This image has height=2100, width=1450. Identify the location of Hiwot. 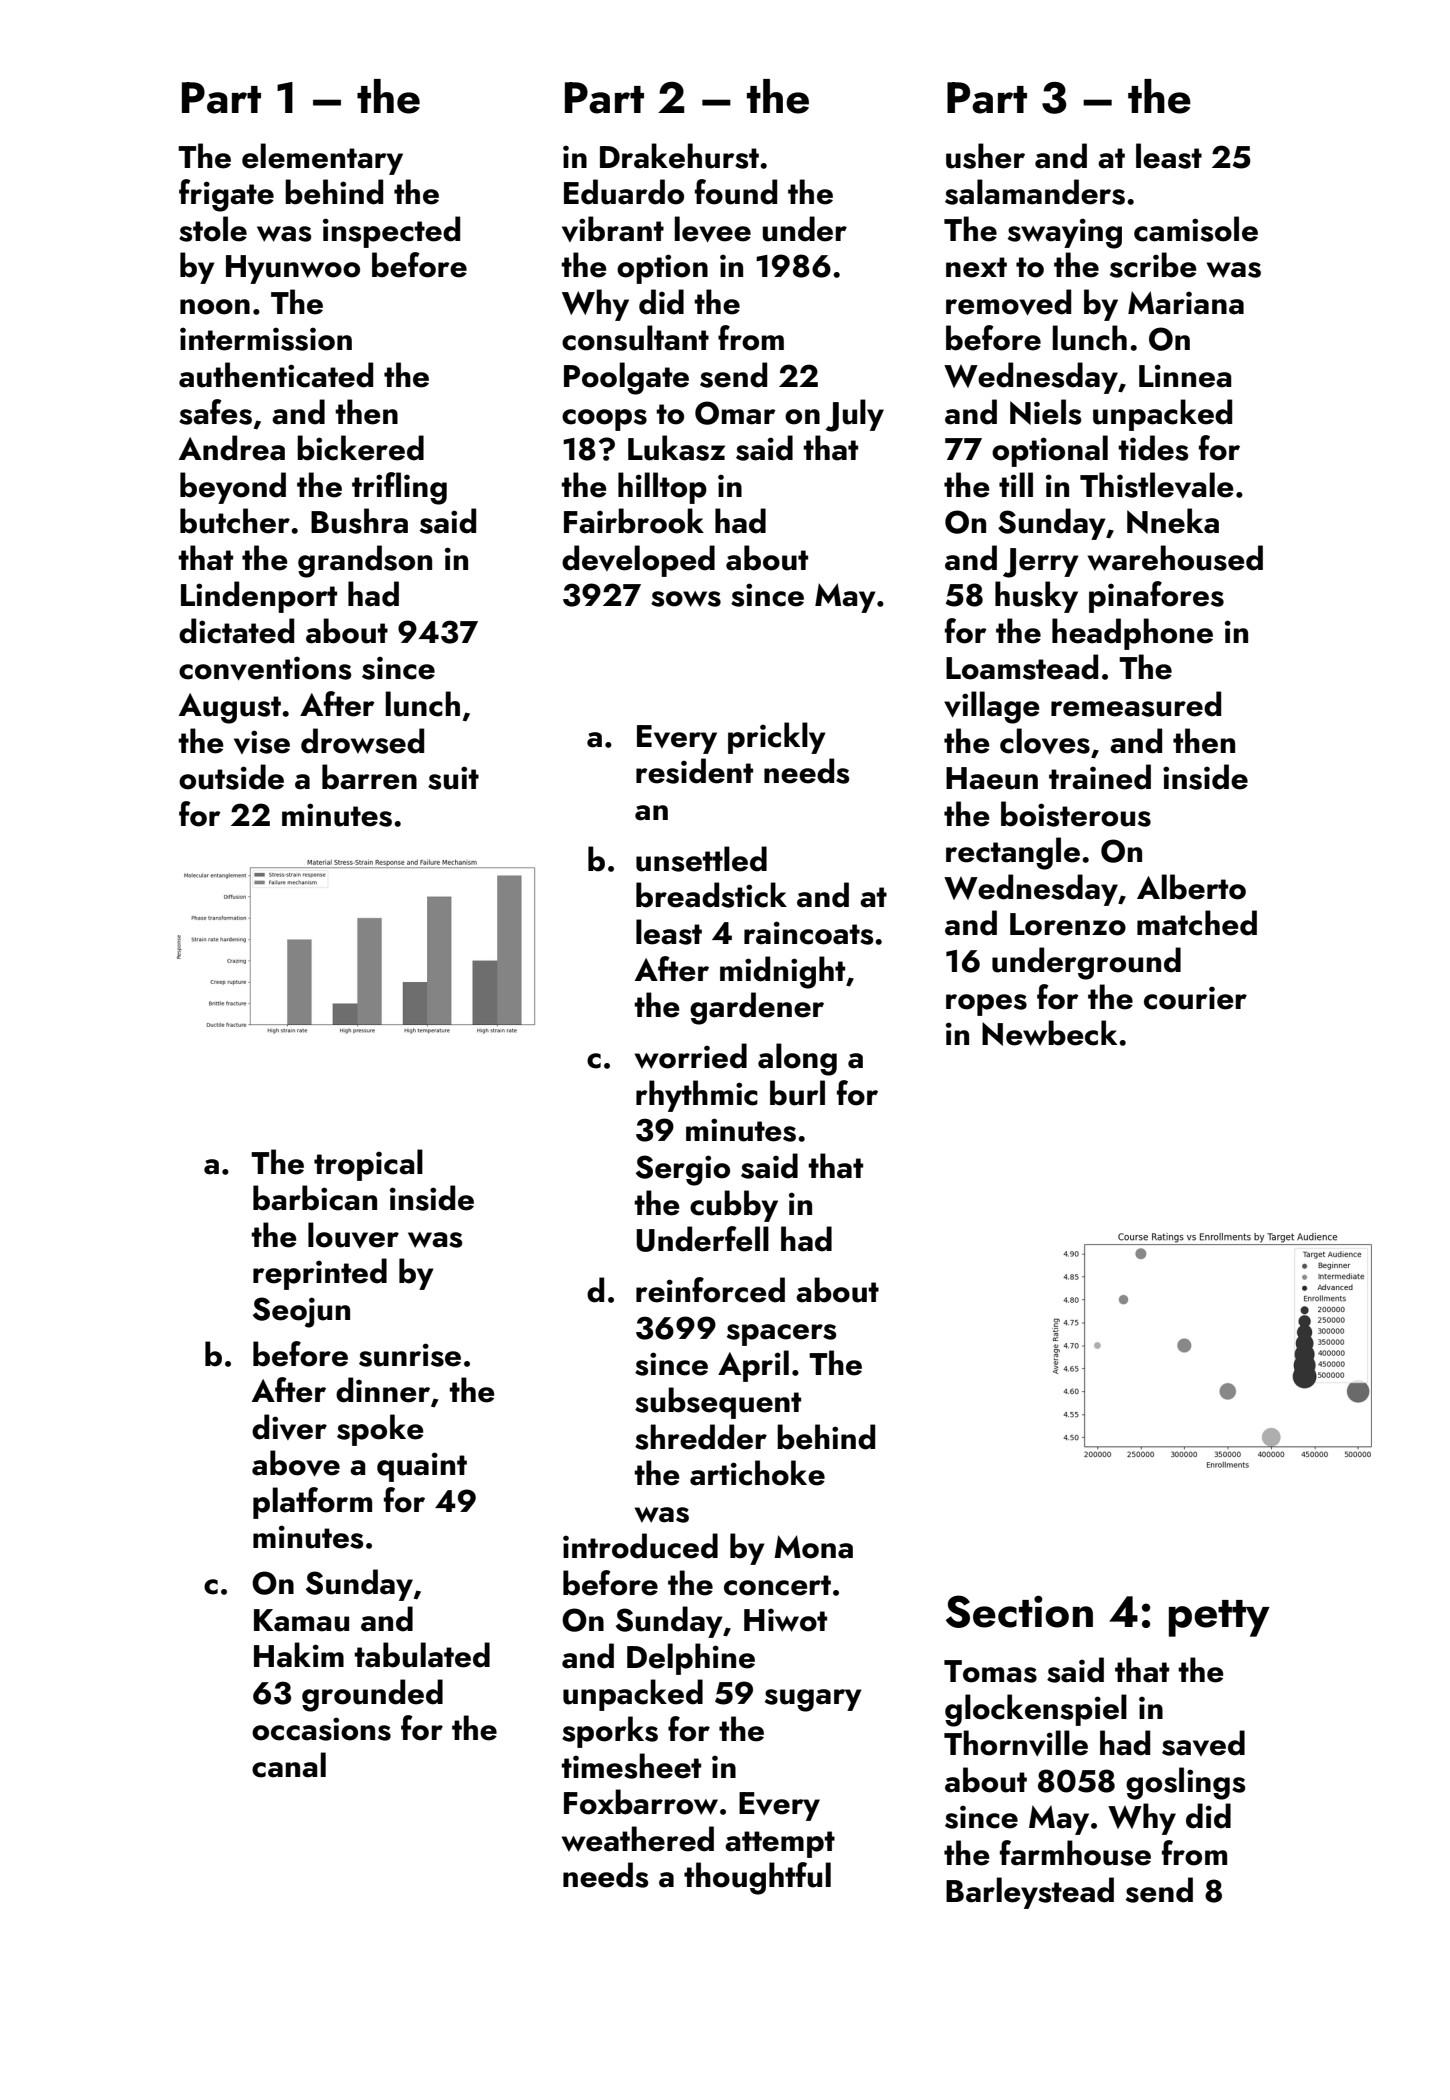
(785, 1620).
